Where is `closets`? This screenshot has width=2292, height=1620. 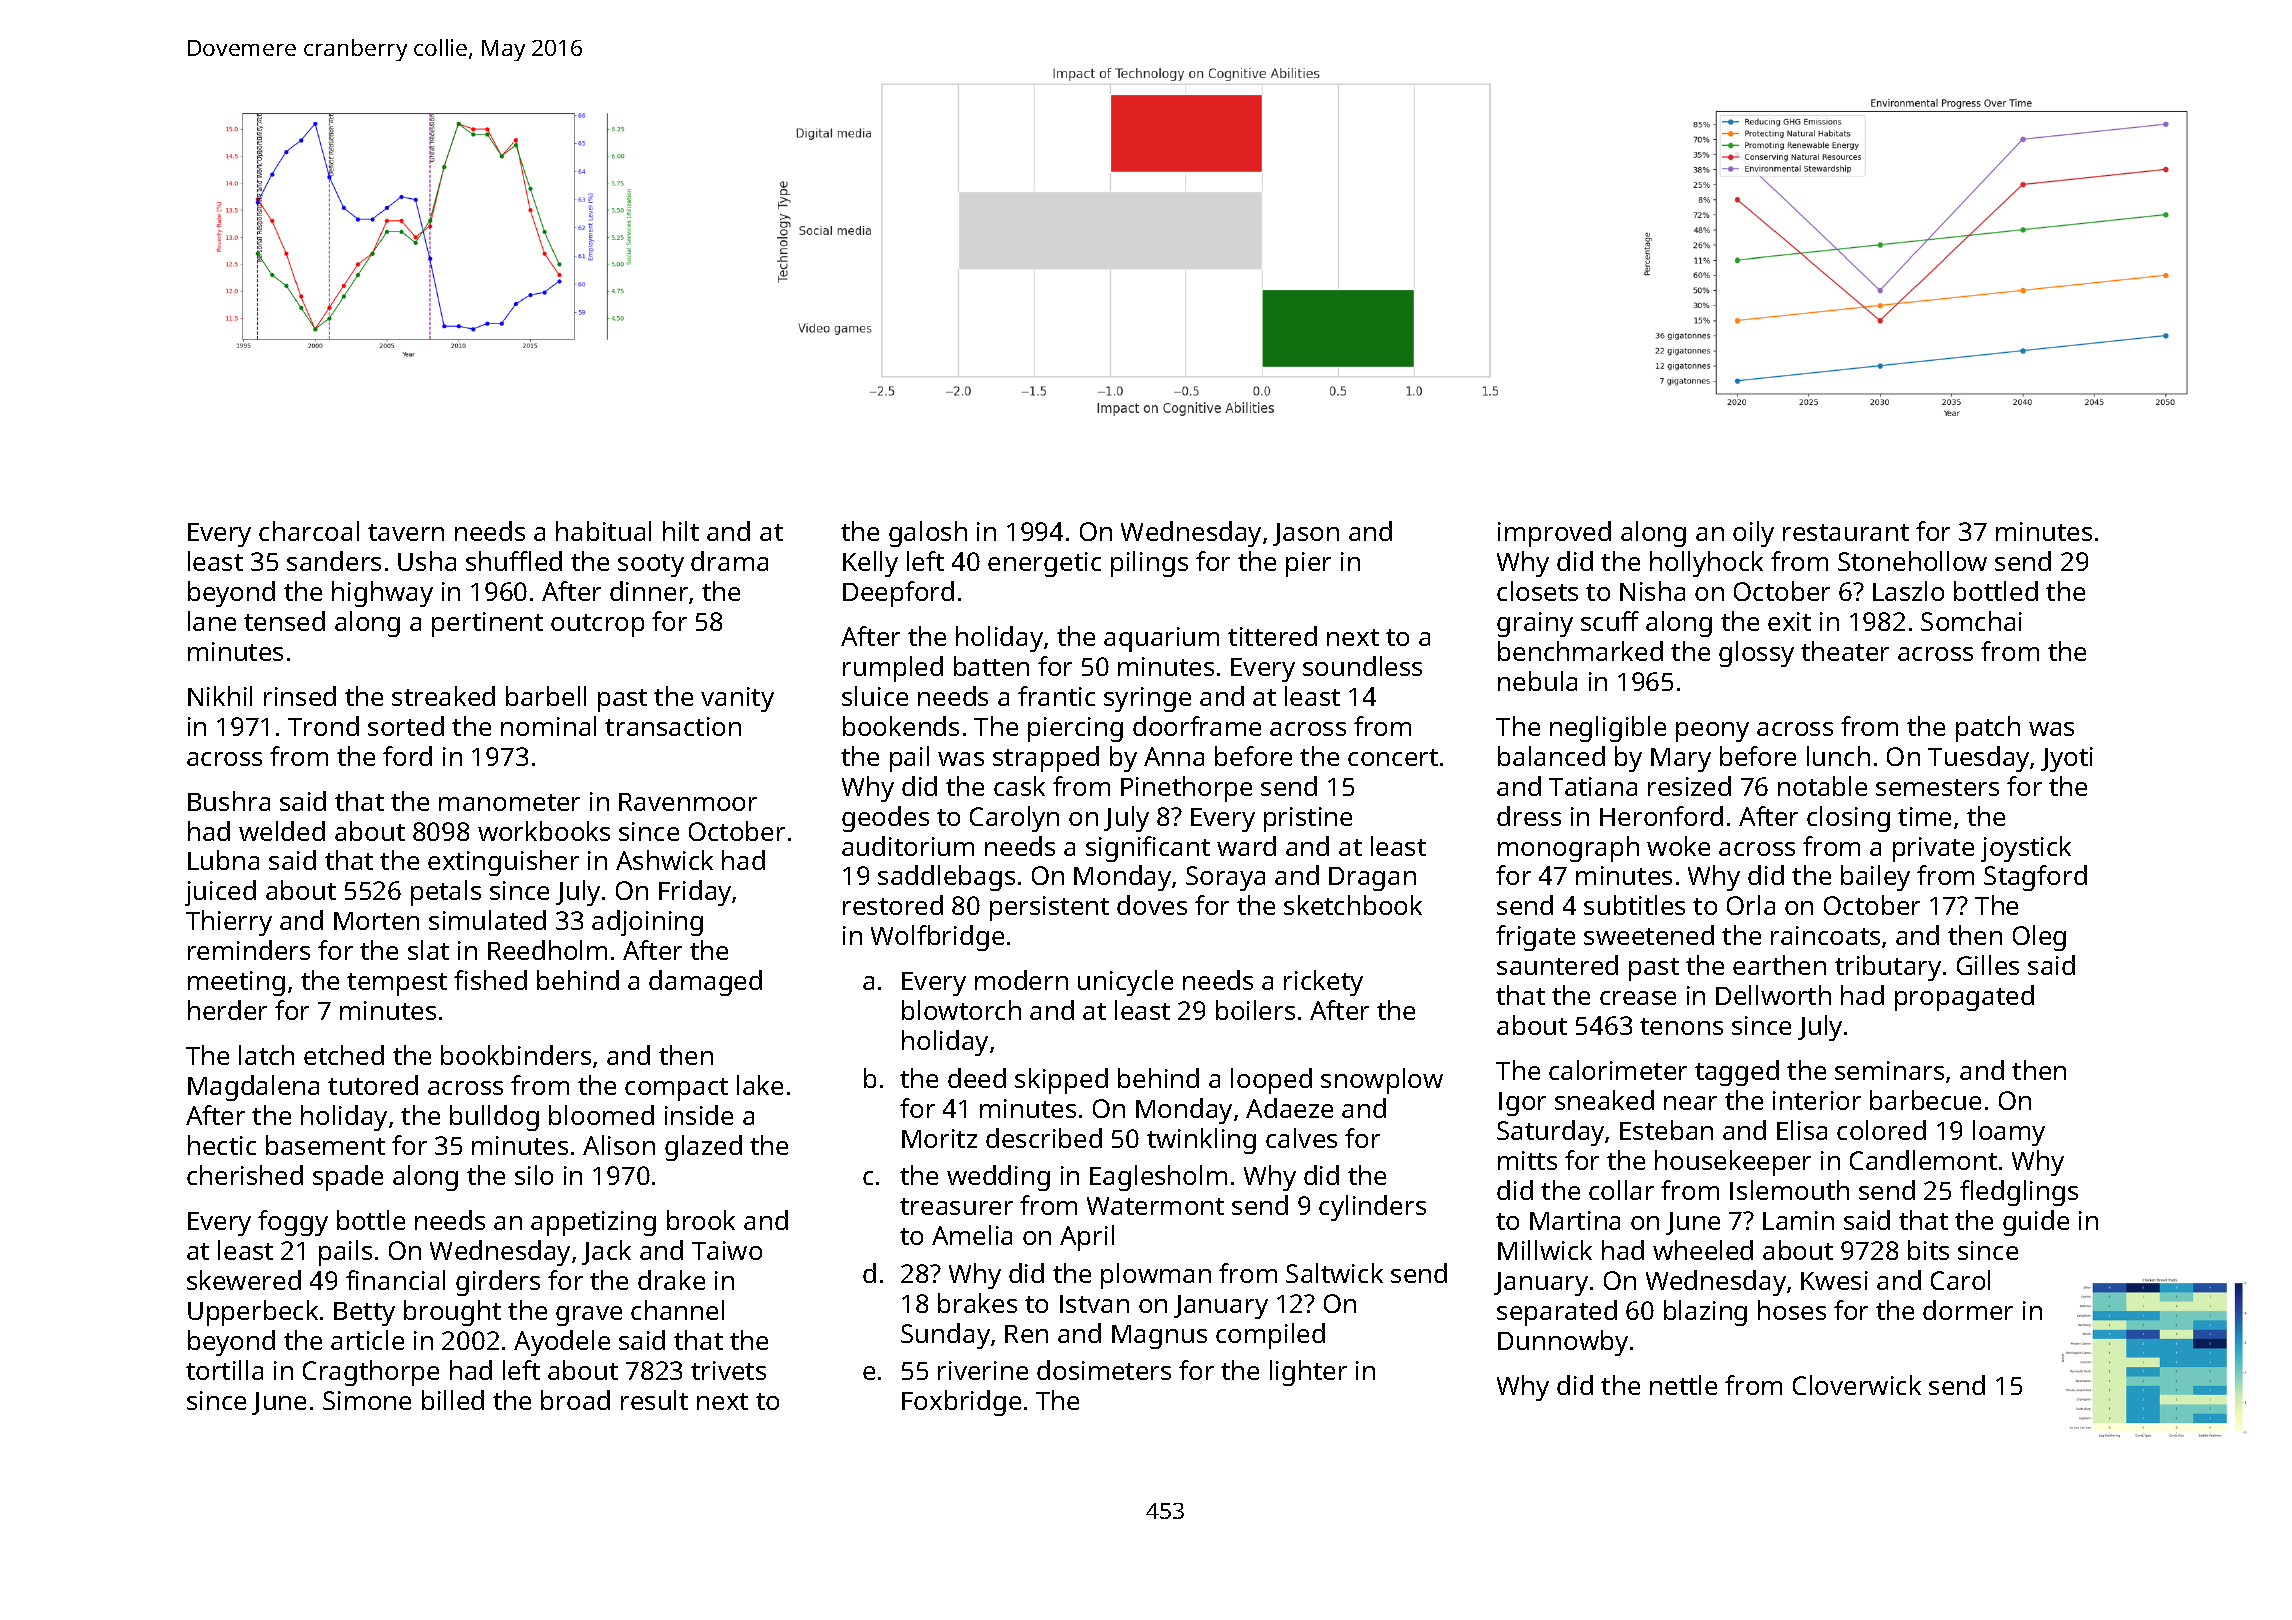 closets is located at coordinates (1537, 591).
